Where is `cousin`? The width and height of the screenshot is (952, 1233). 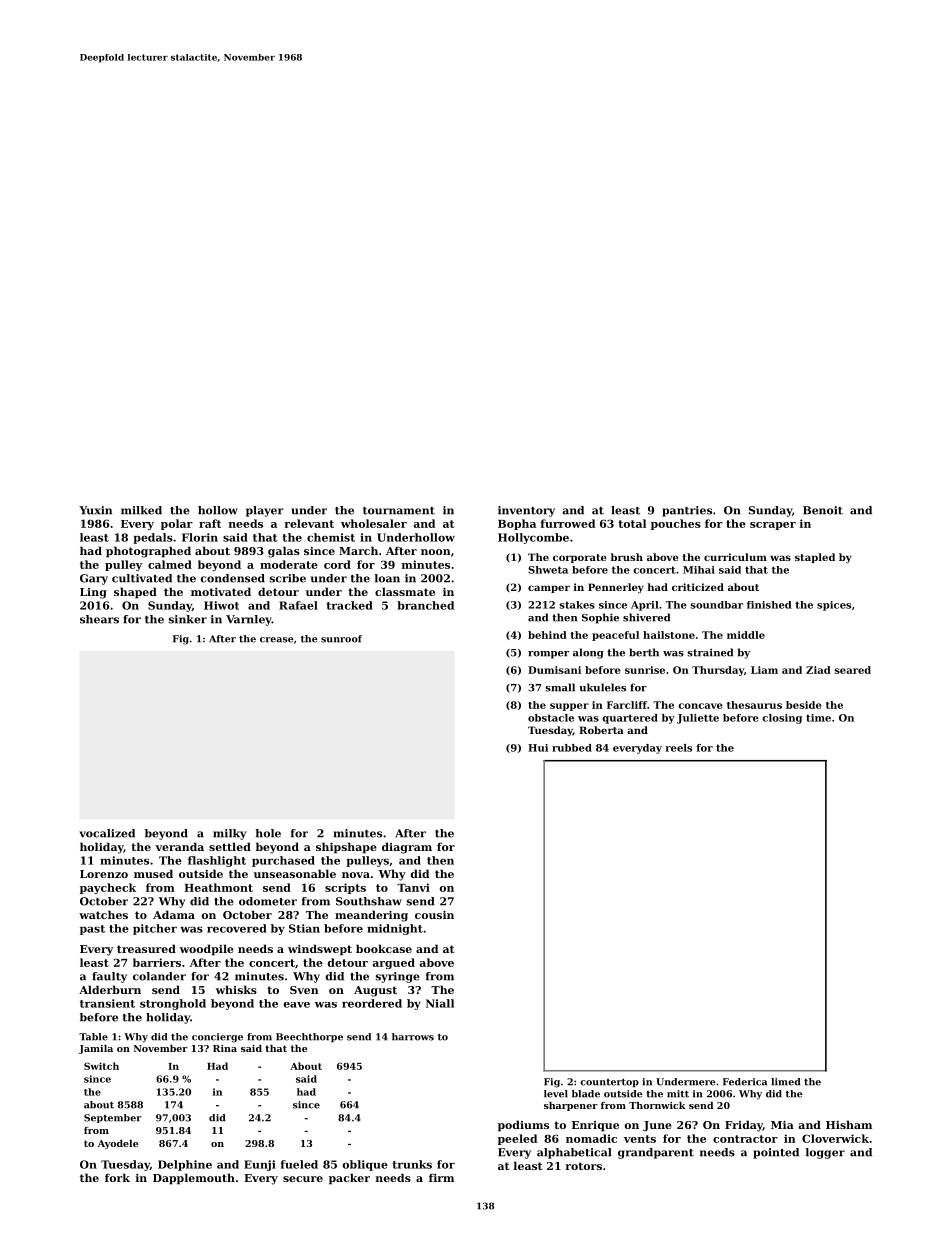
cousin is located at coordinates (434, 915).
